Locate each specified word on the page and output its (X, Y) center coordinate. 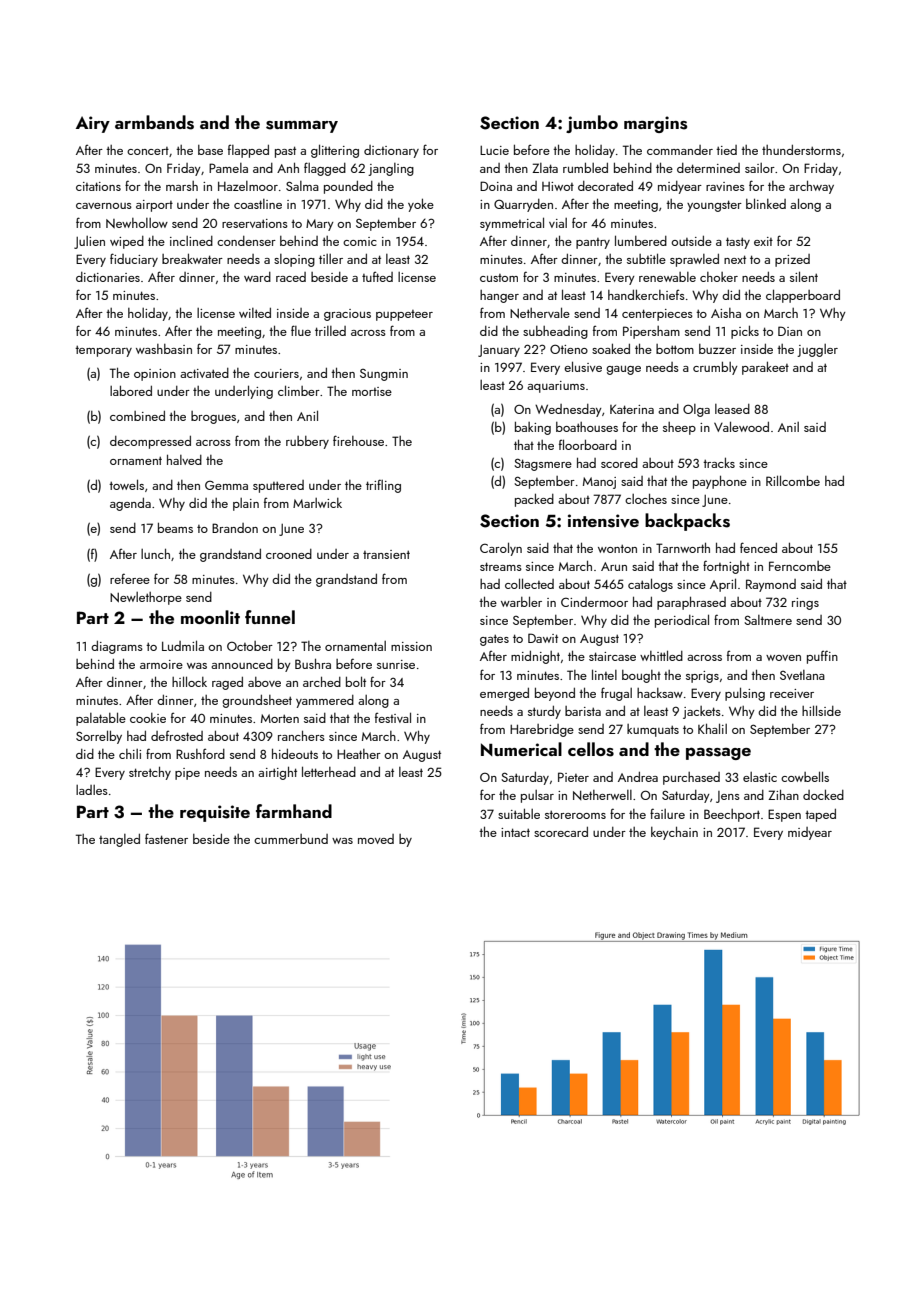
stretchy (150, 773)
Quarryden (523, 205)
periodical (682, 621)
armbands (154, 122)
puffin (822, 657)
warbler (521, 601)
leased (732, 409)
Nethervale (540, 313)
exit (763, 241)
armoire (161, 664)
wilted (255, 313)
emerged (504, 694)
